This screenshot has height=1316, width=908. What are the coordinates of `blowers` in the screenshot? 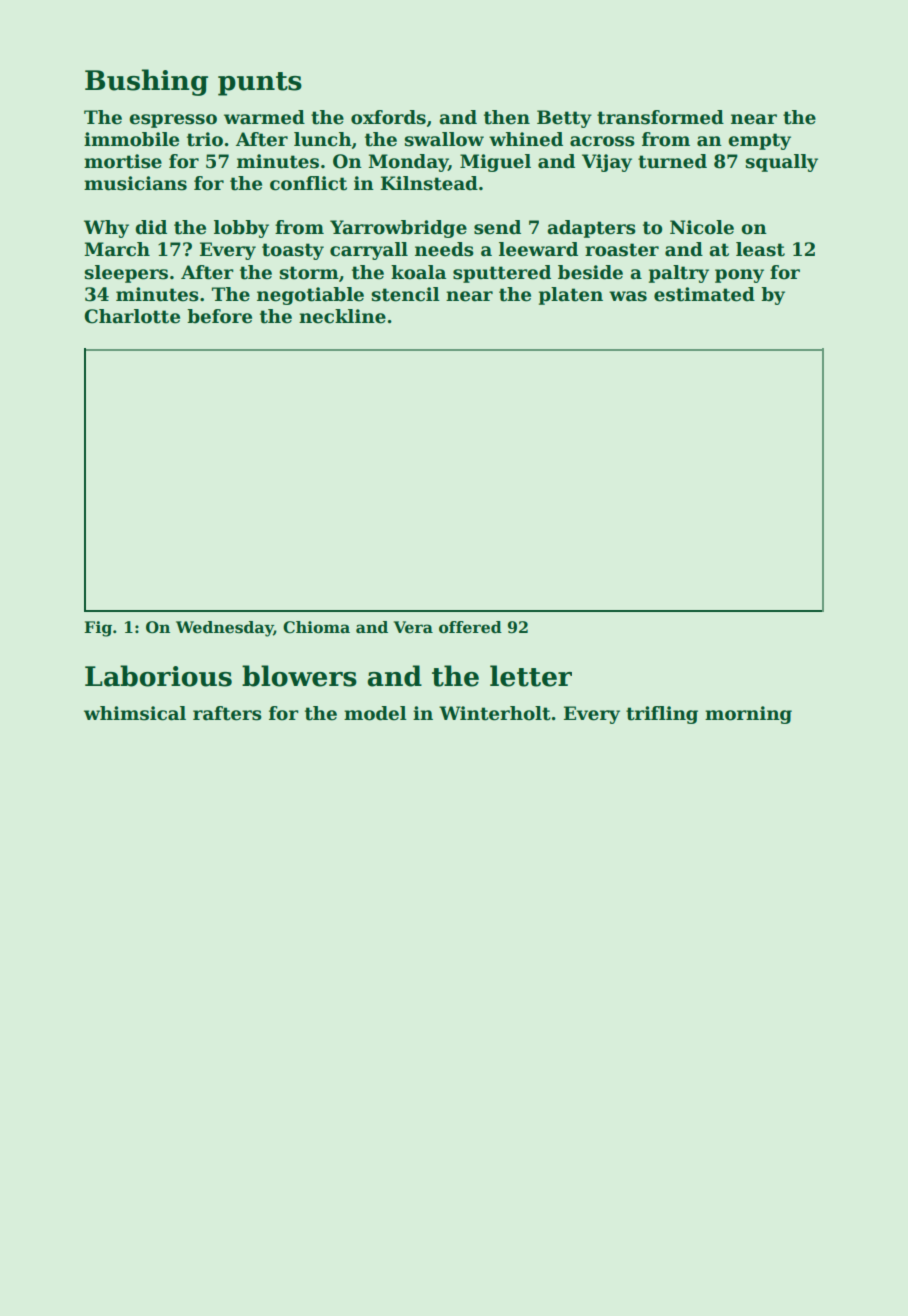 It's located at (299, 676).
